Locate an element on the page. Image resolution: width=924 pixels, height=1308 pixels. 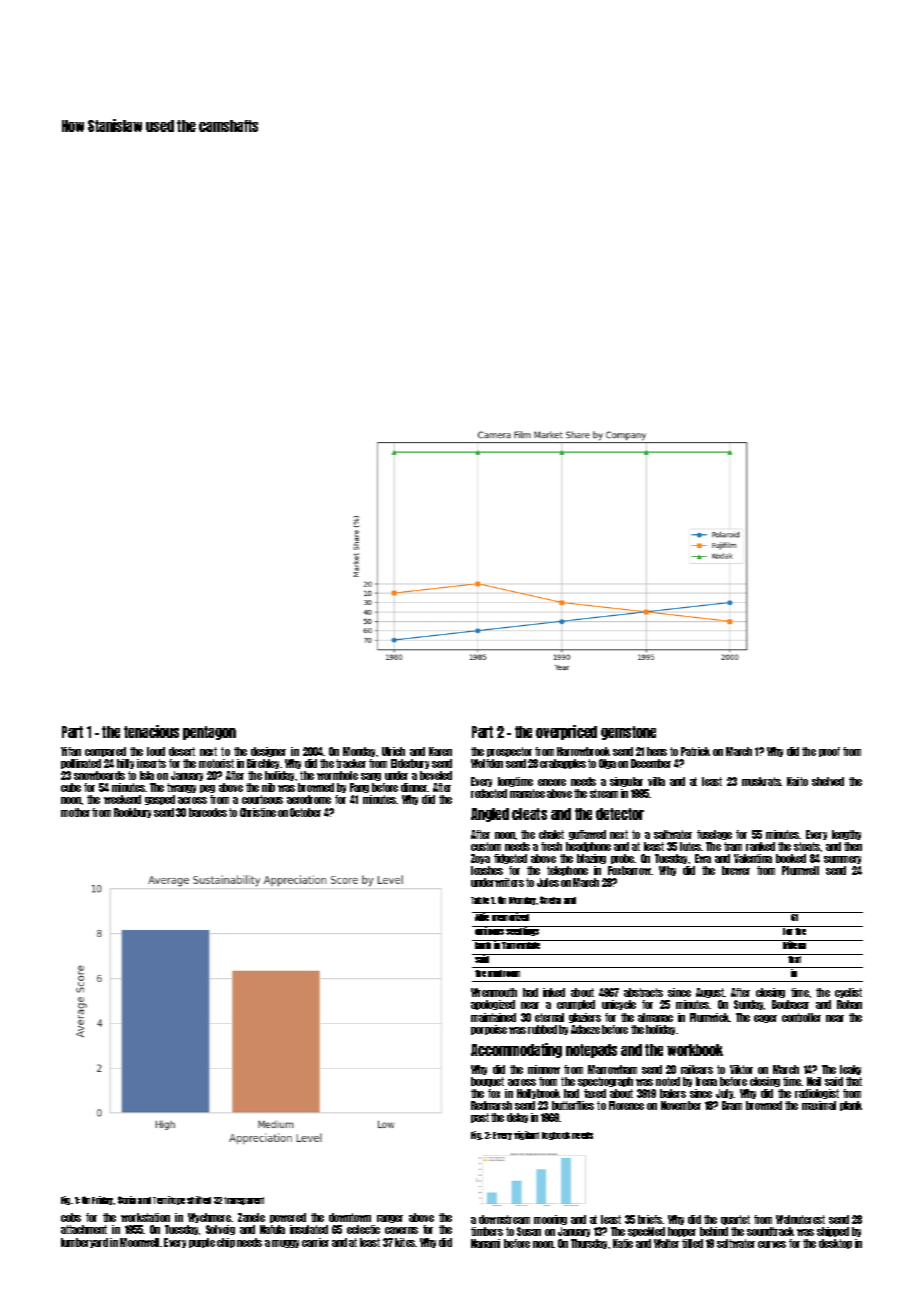
kites is located at coordinates (405, 1242).
